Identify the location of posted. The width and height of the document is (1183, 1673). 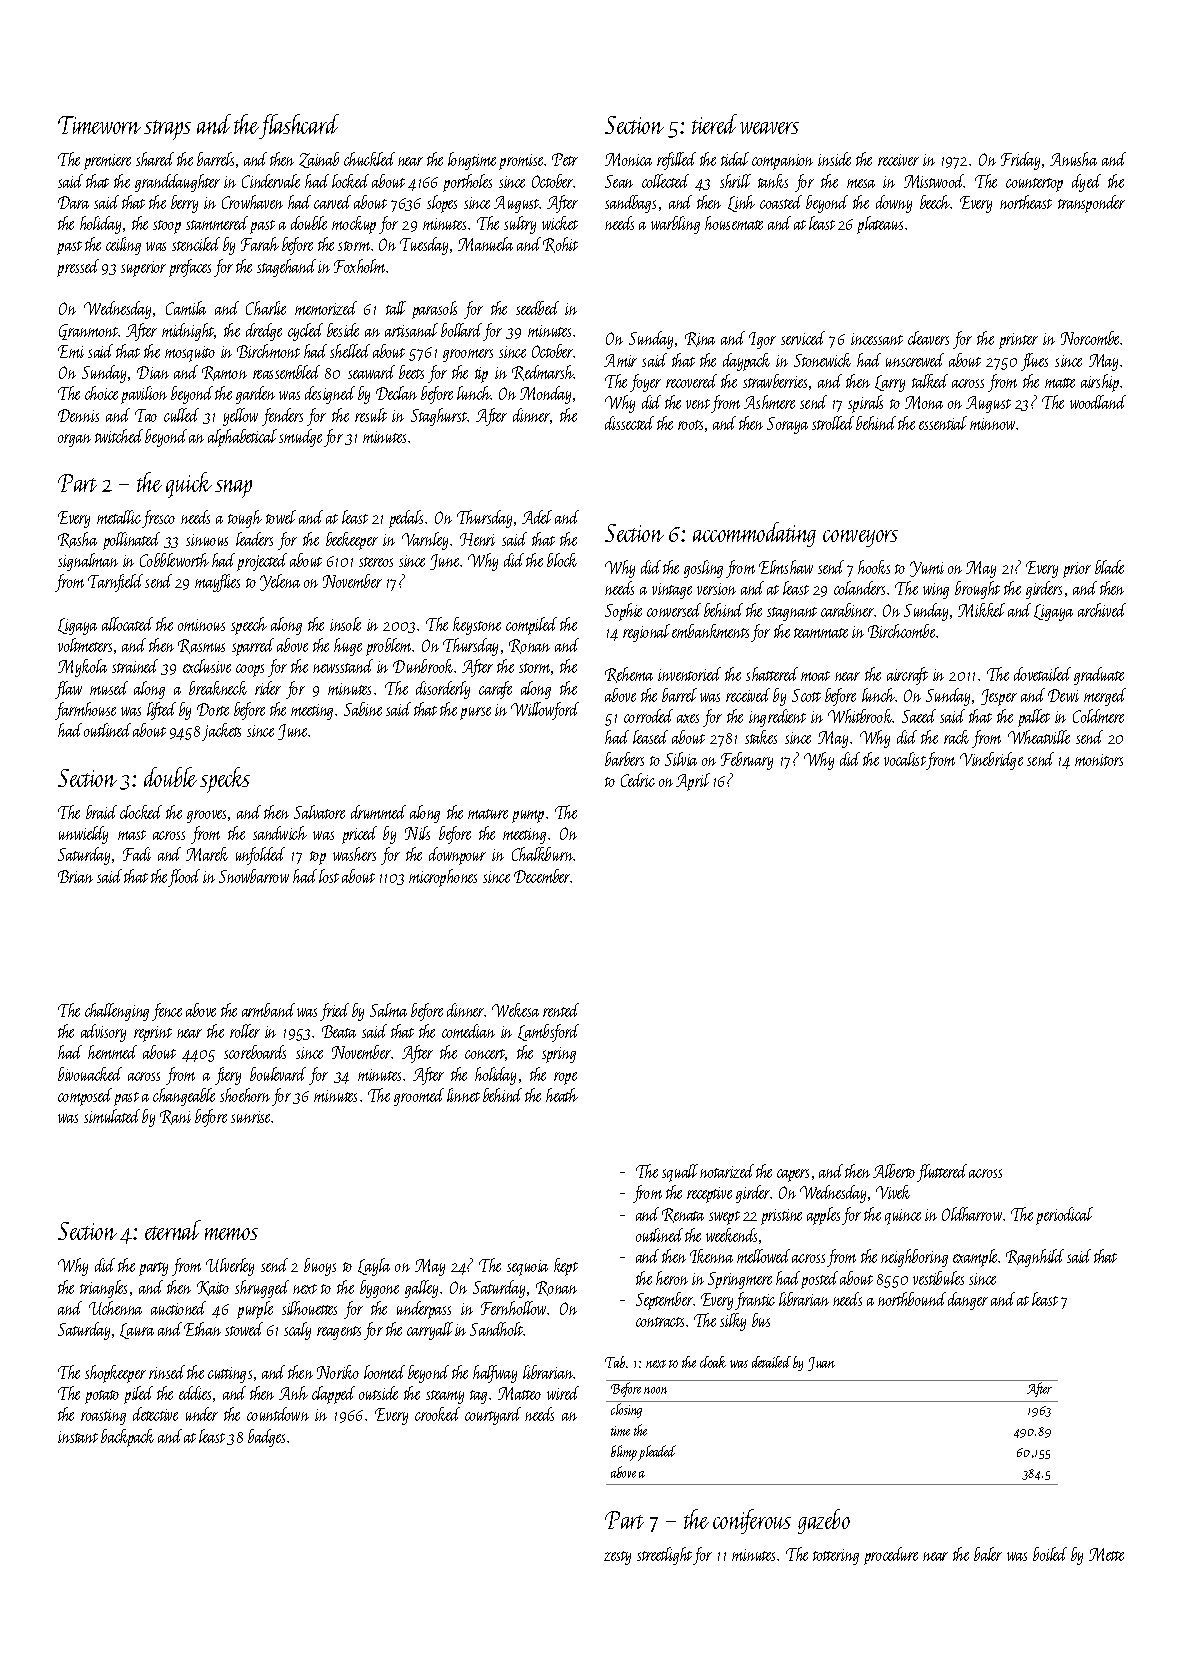
(819, 1280).
